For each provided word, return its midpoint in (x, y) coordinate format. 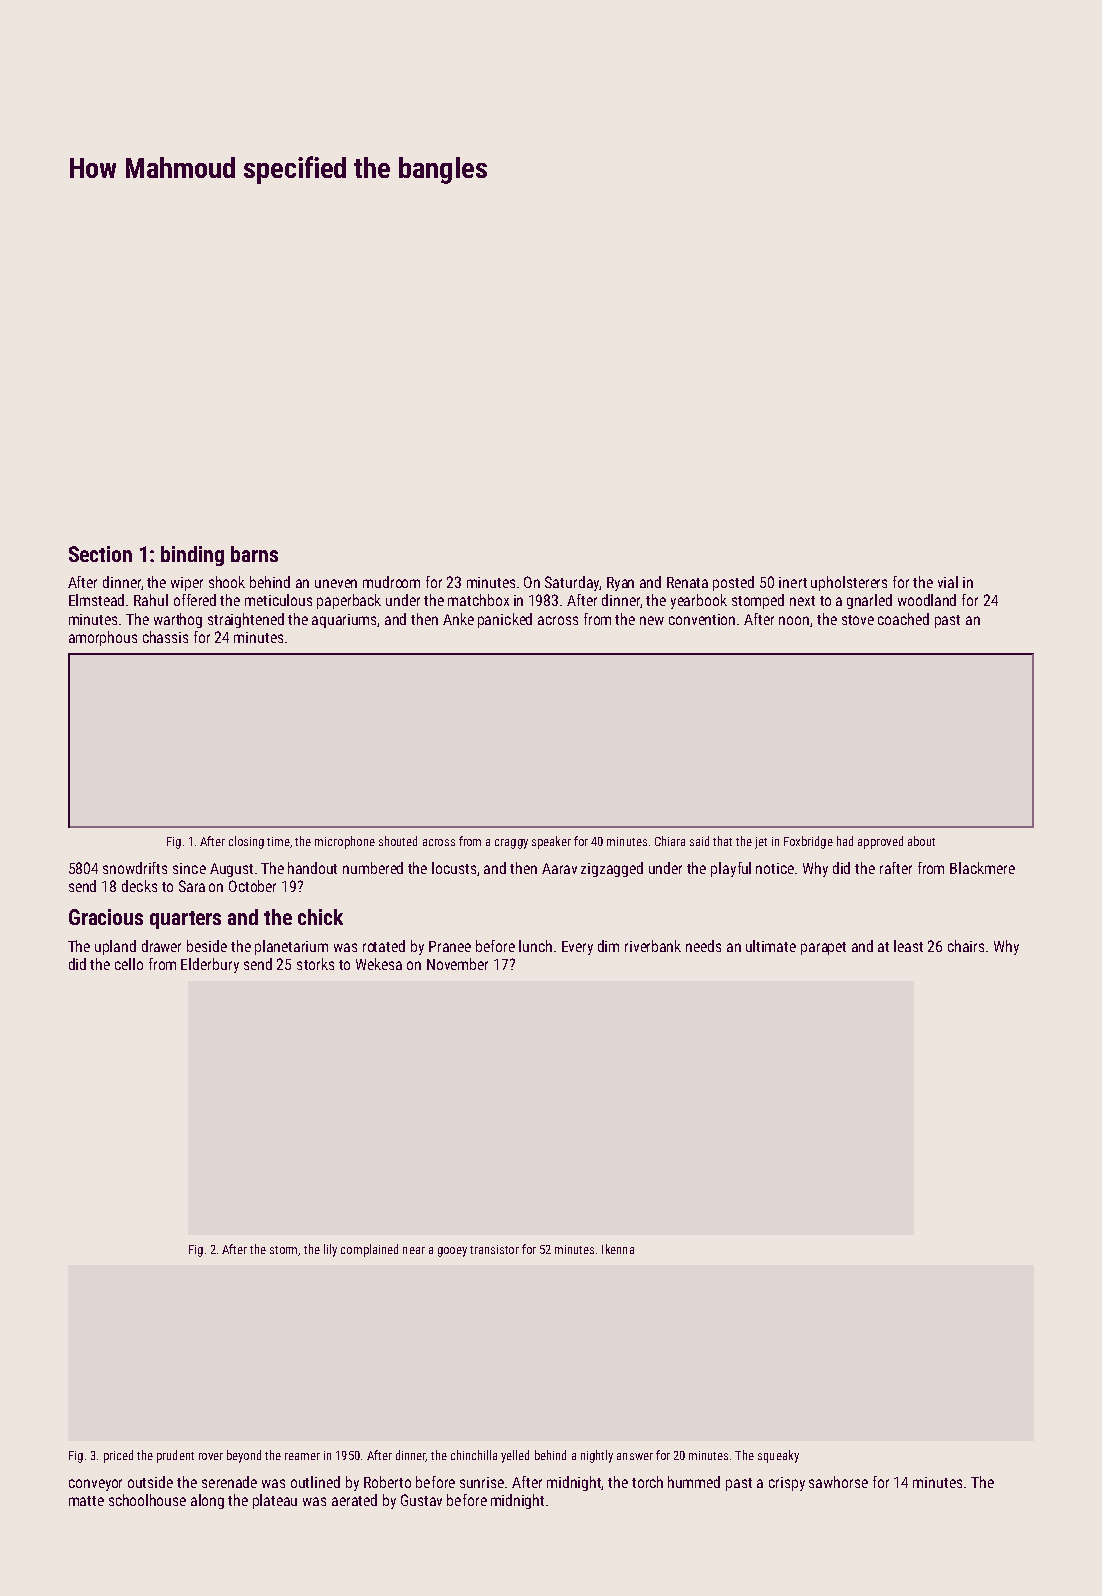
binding (192, 556)
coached (903, 619)
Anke (458, 619)
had (845, 841)
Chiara (670, 841)
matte (86, 1501)
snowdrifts (135, 868)
